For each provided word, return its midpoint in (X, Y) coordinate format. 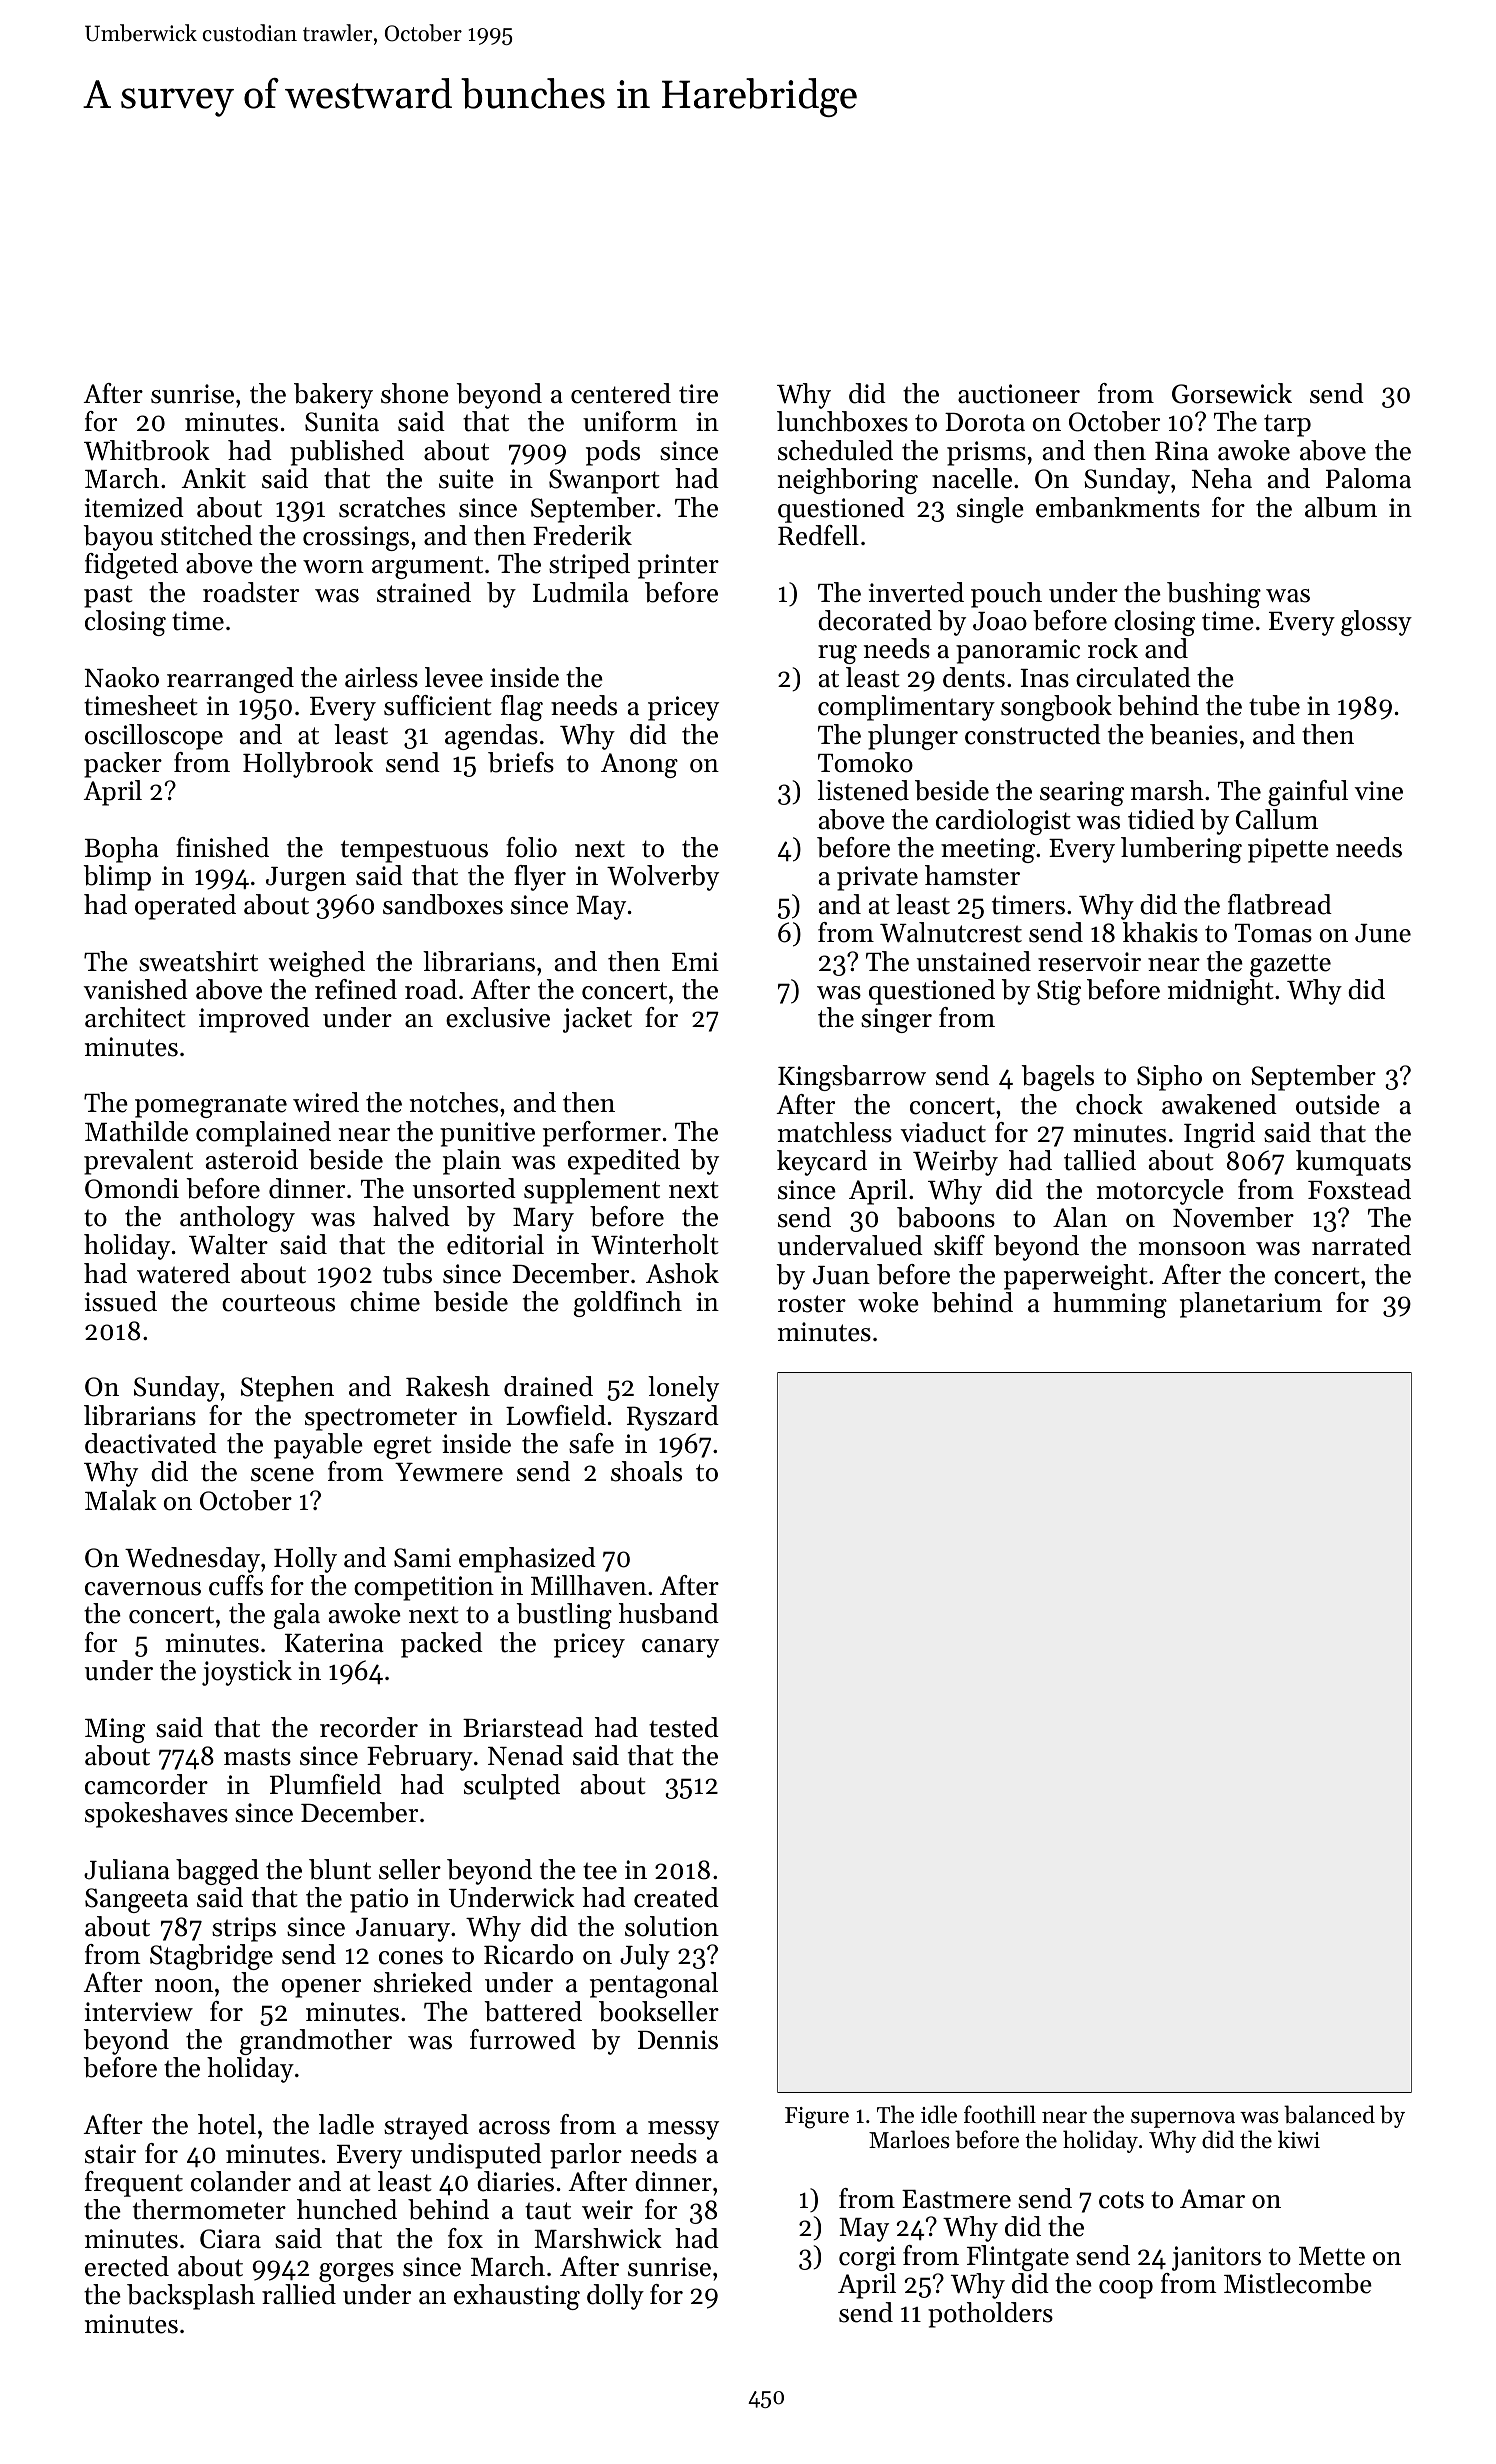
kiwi (1299, 2139)
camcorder (146, 1784)
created (676, 1897)
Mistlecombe (1298, 2283)
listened (863, 790)
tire (698, 394)
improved (254, 1020)
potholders (990, 2315)
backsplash (191, 2297)
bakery (333, 396)
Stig (1059, 992)
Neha (1222, 478)
